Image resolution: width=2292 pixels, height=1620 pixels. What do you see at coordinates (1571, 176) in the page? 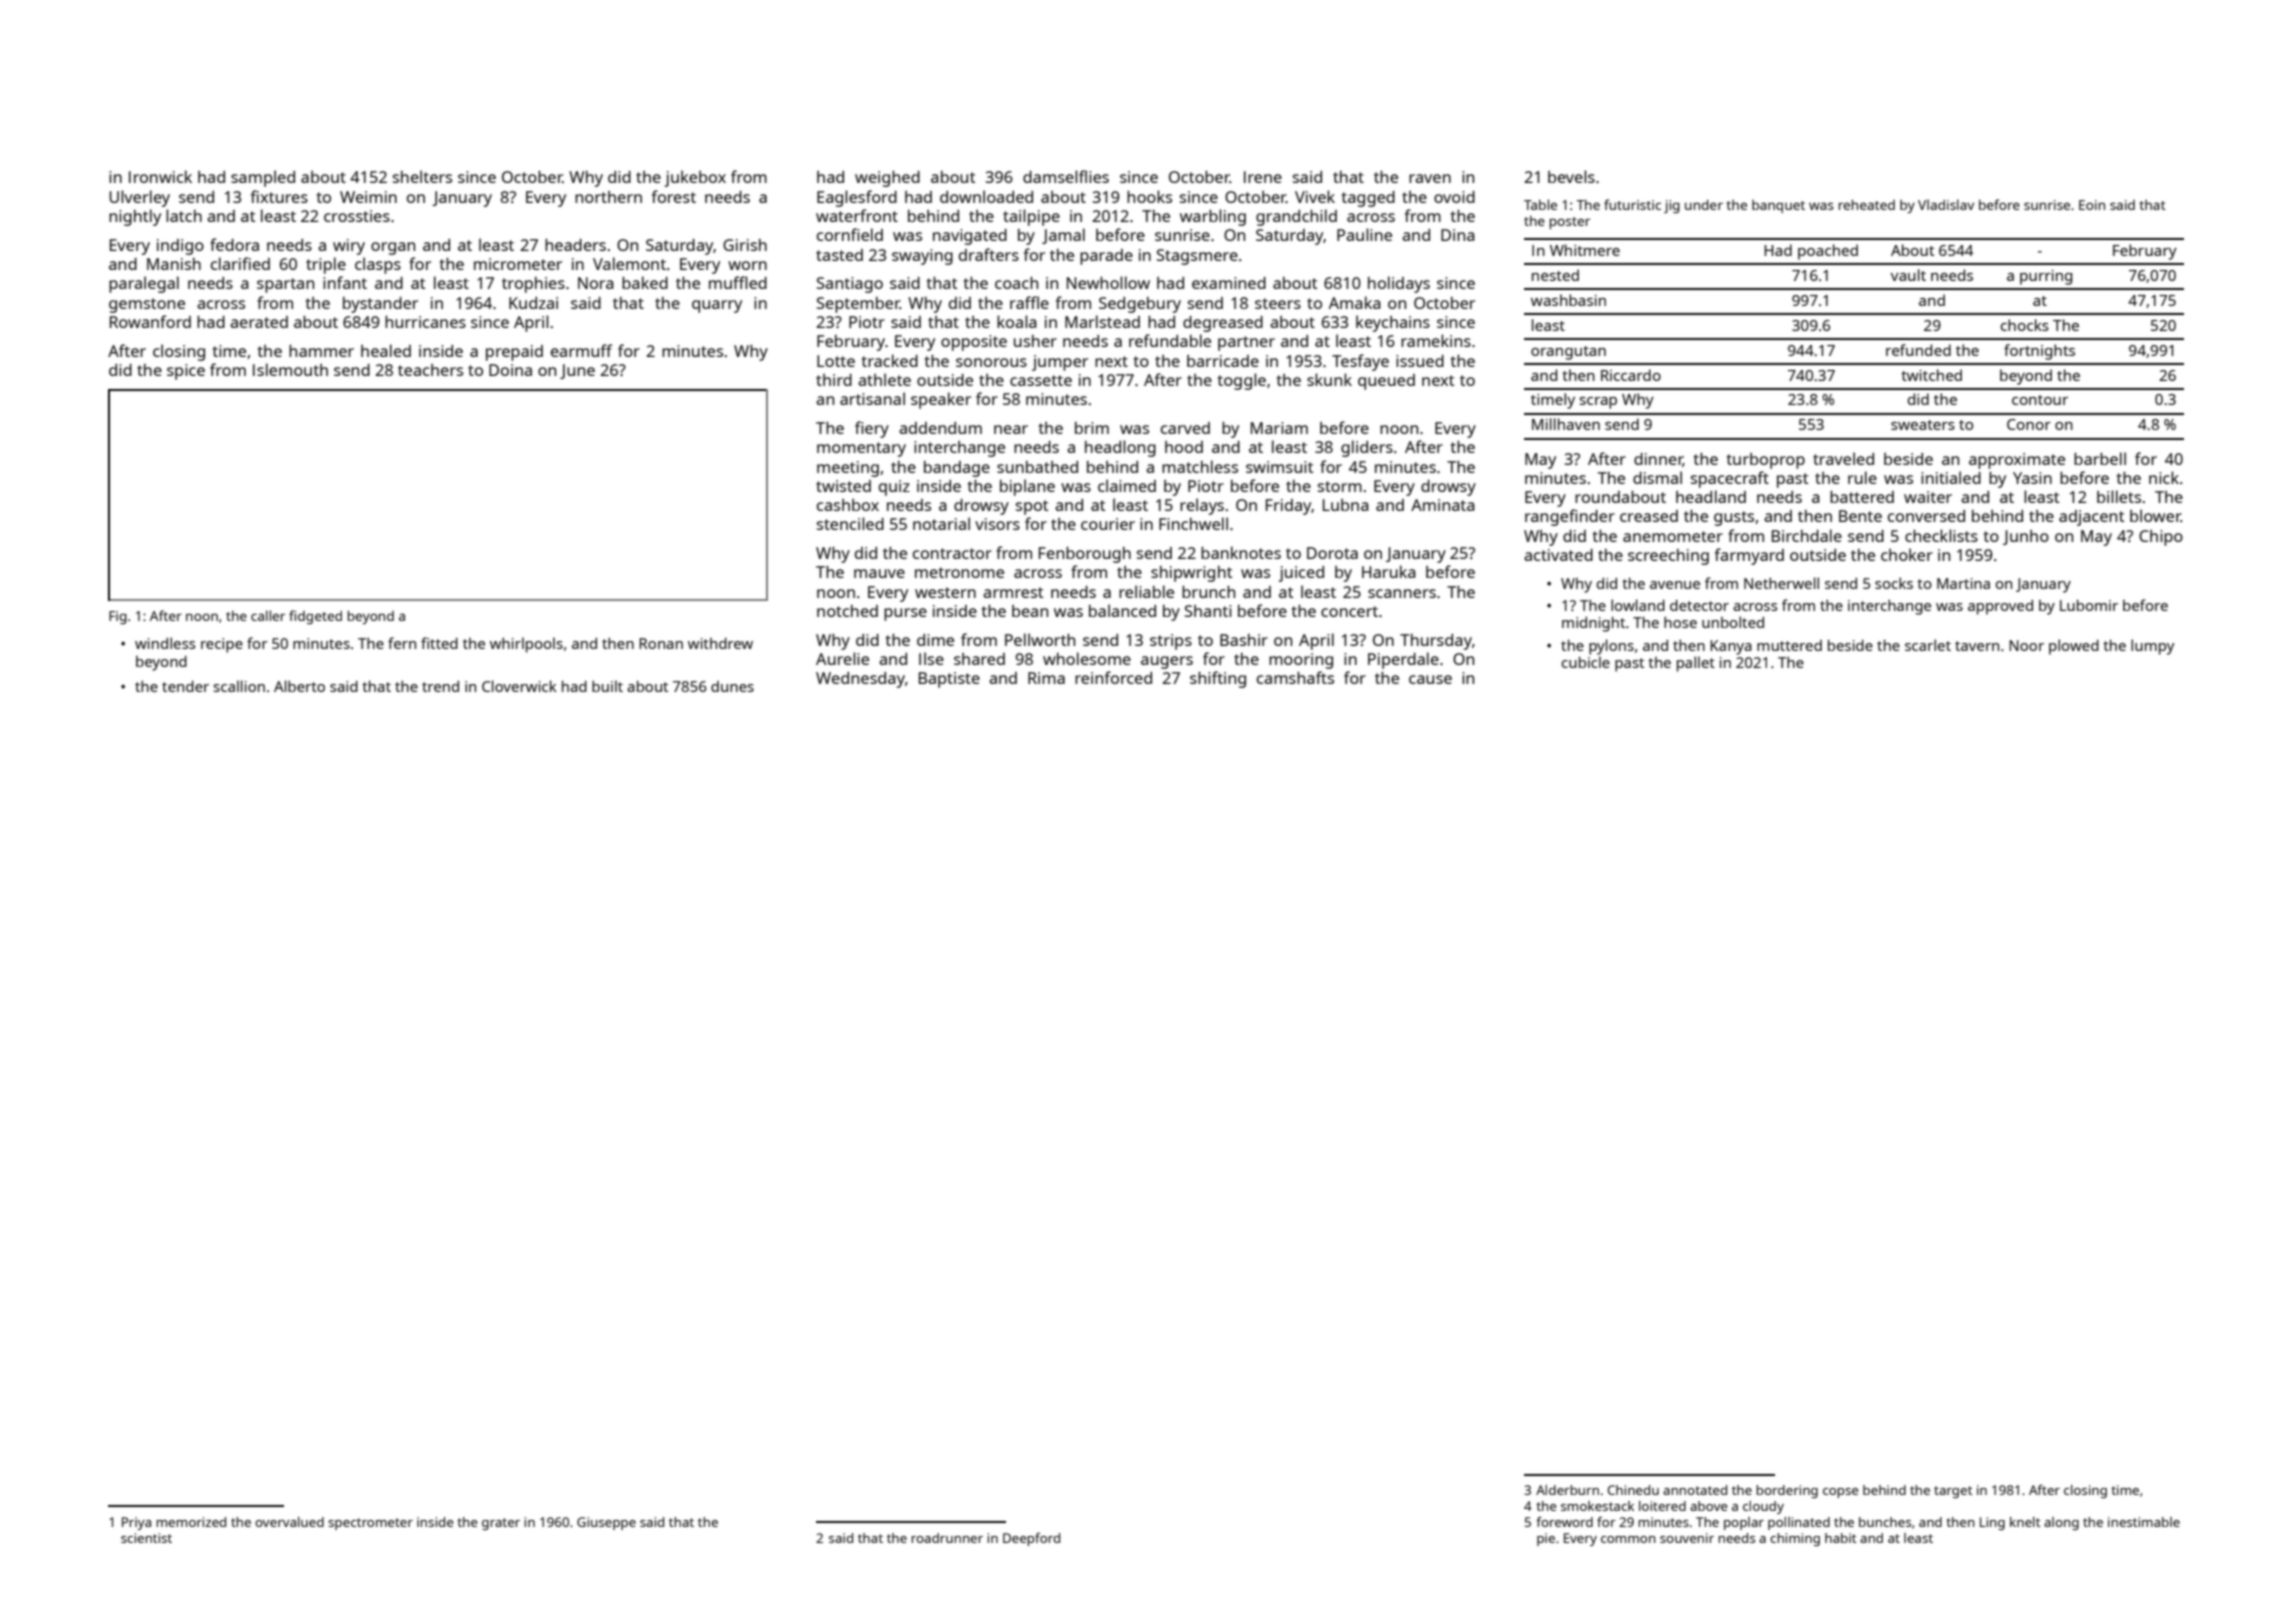
I see `bevels` at bounding box center [1571, 176].
